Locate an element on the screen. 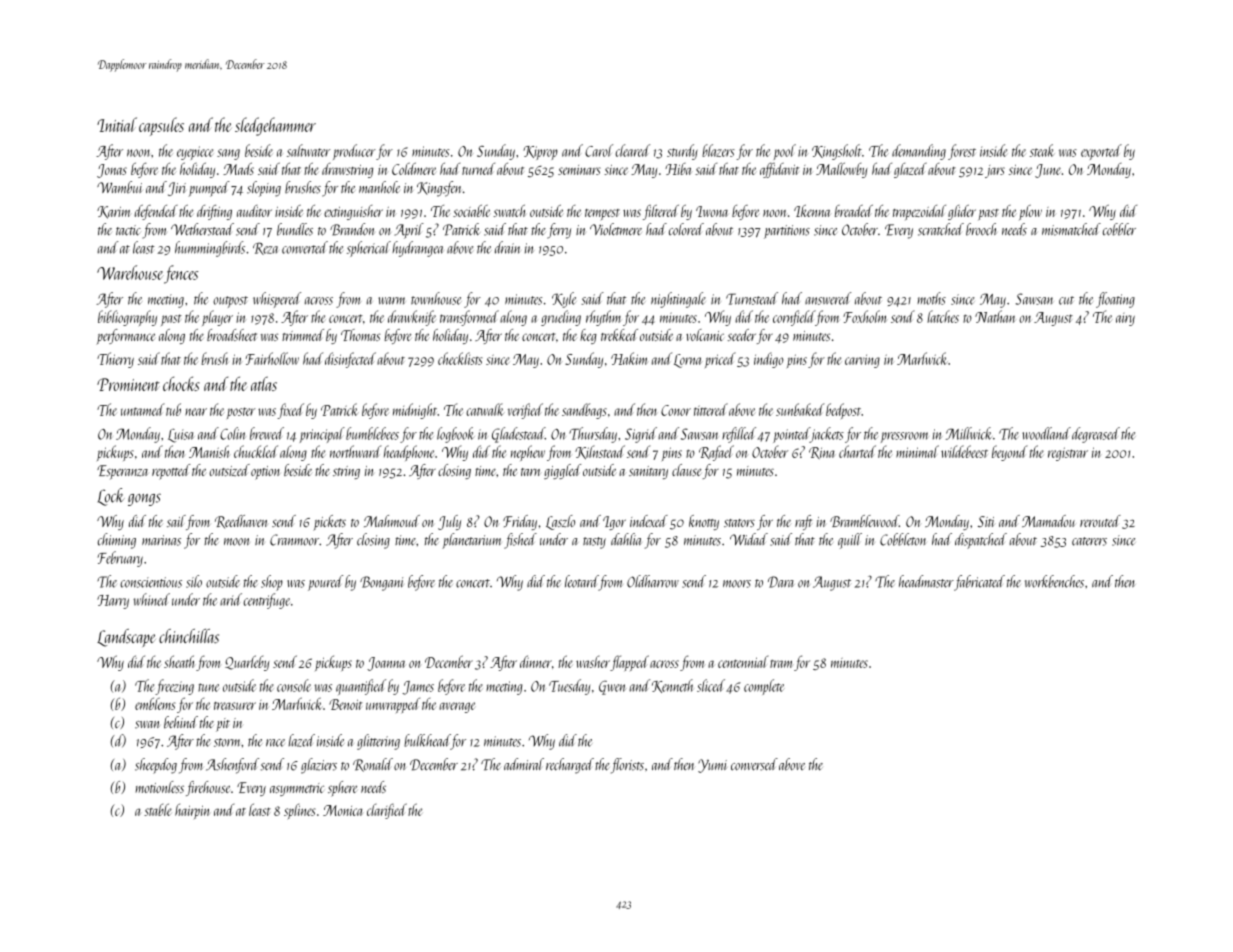 The width and height of the screenshot is (1233, 952). Ronald is located at coordinates (373, 765).
